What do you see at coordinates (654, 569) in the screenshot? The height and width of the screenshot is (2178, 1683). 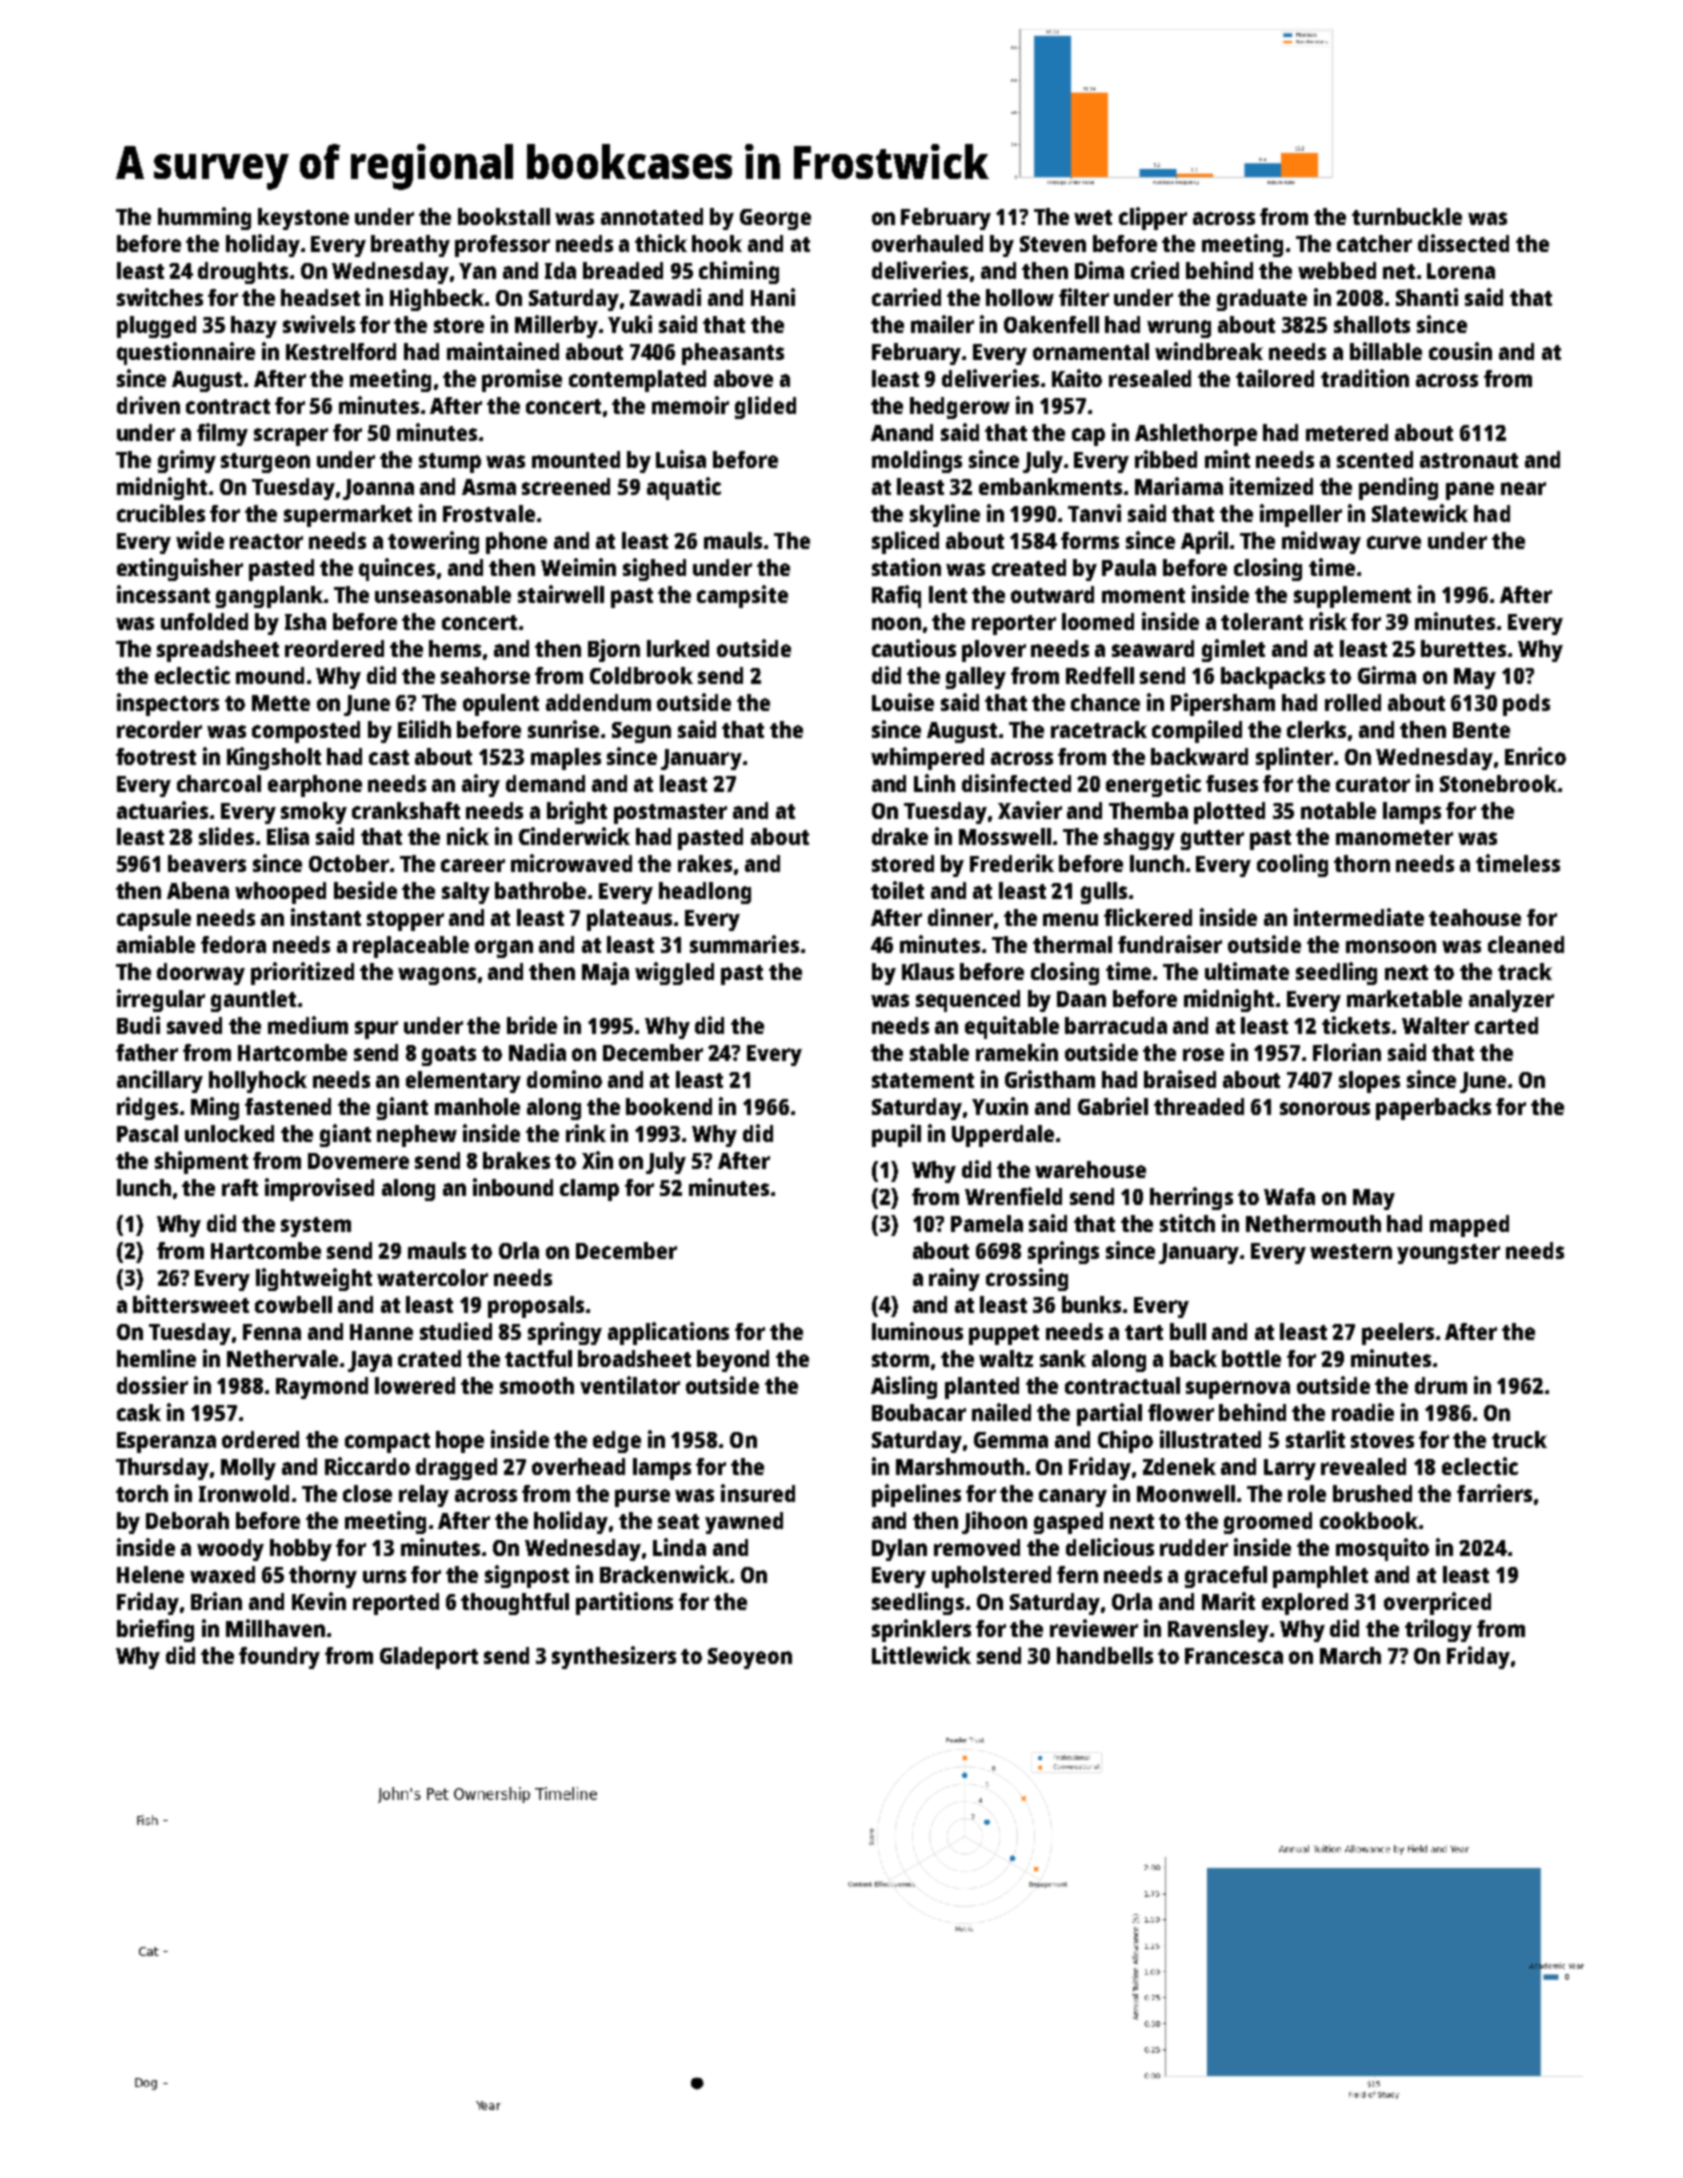 I see `sighed` at bounding box center [654, 569].
